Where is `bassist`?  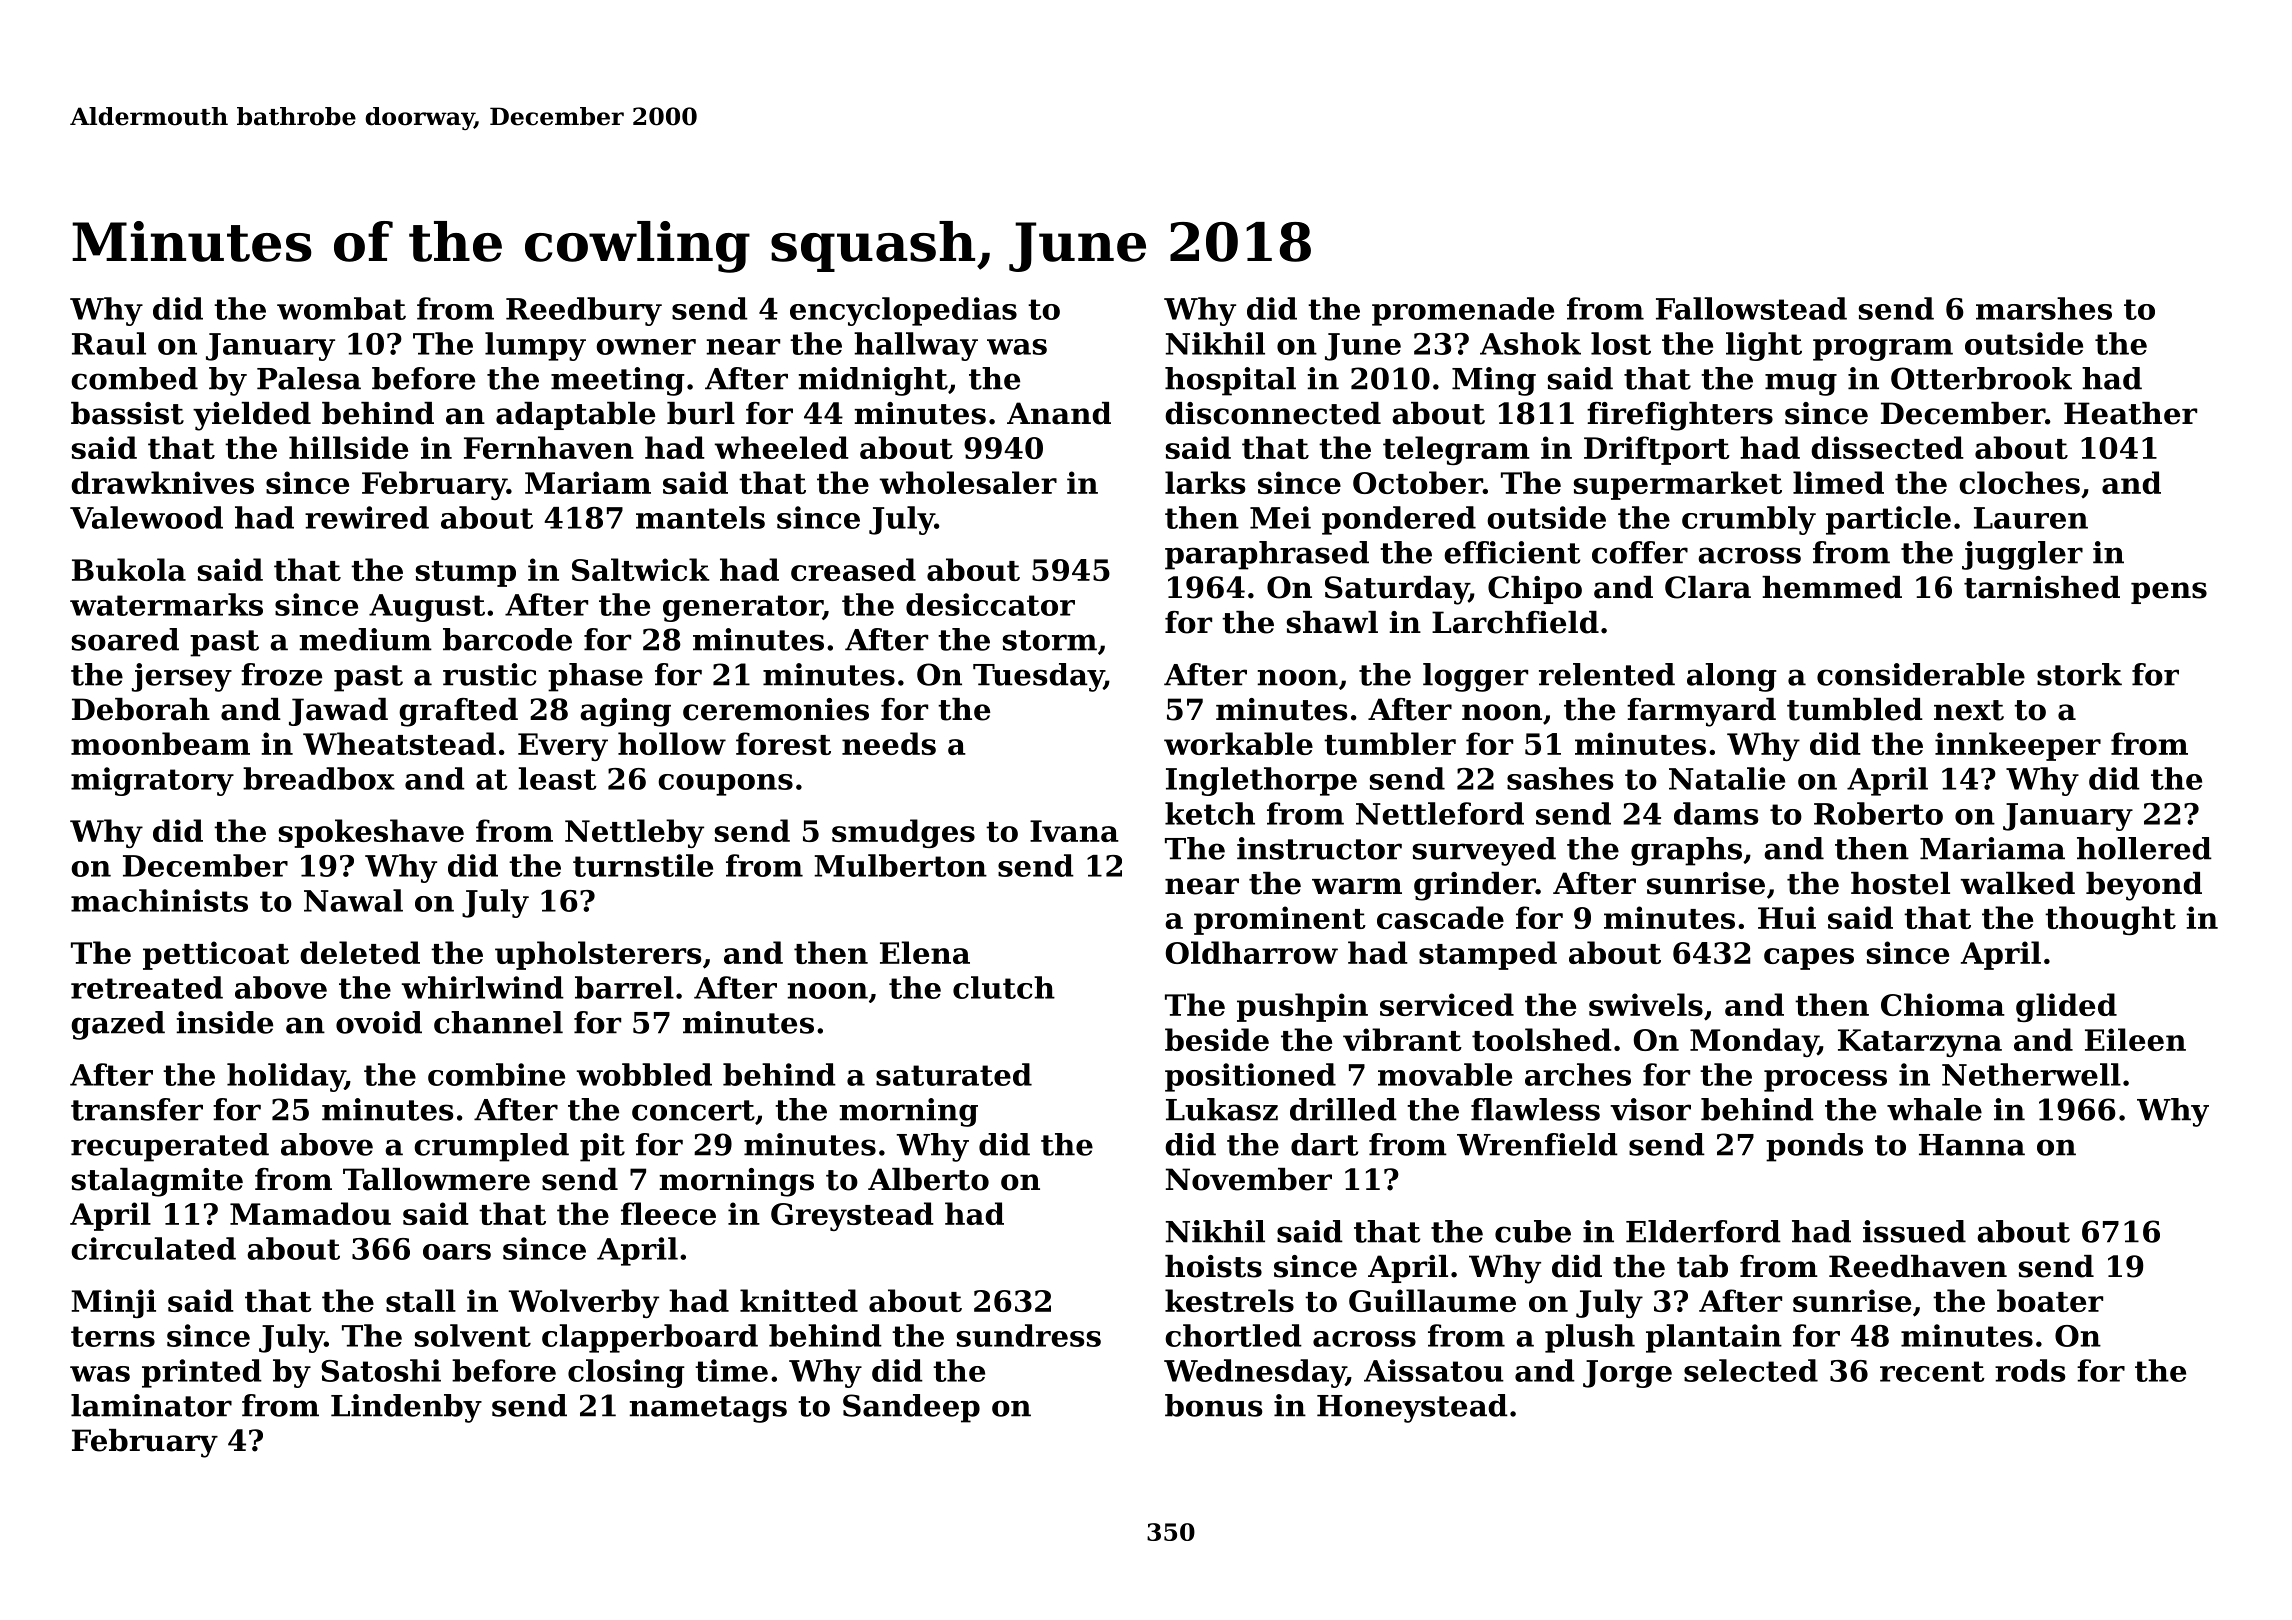
bassist is located at coordinates (127, 413).
